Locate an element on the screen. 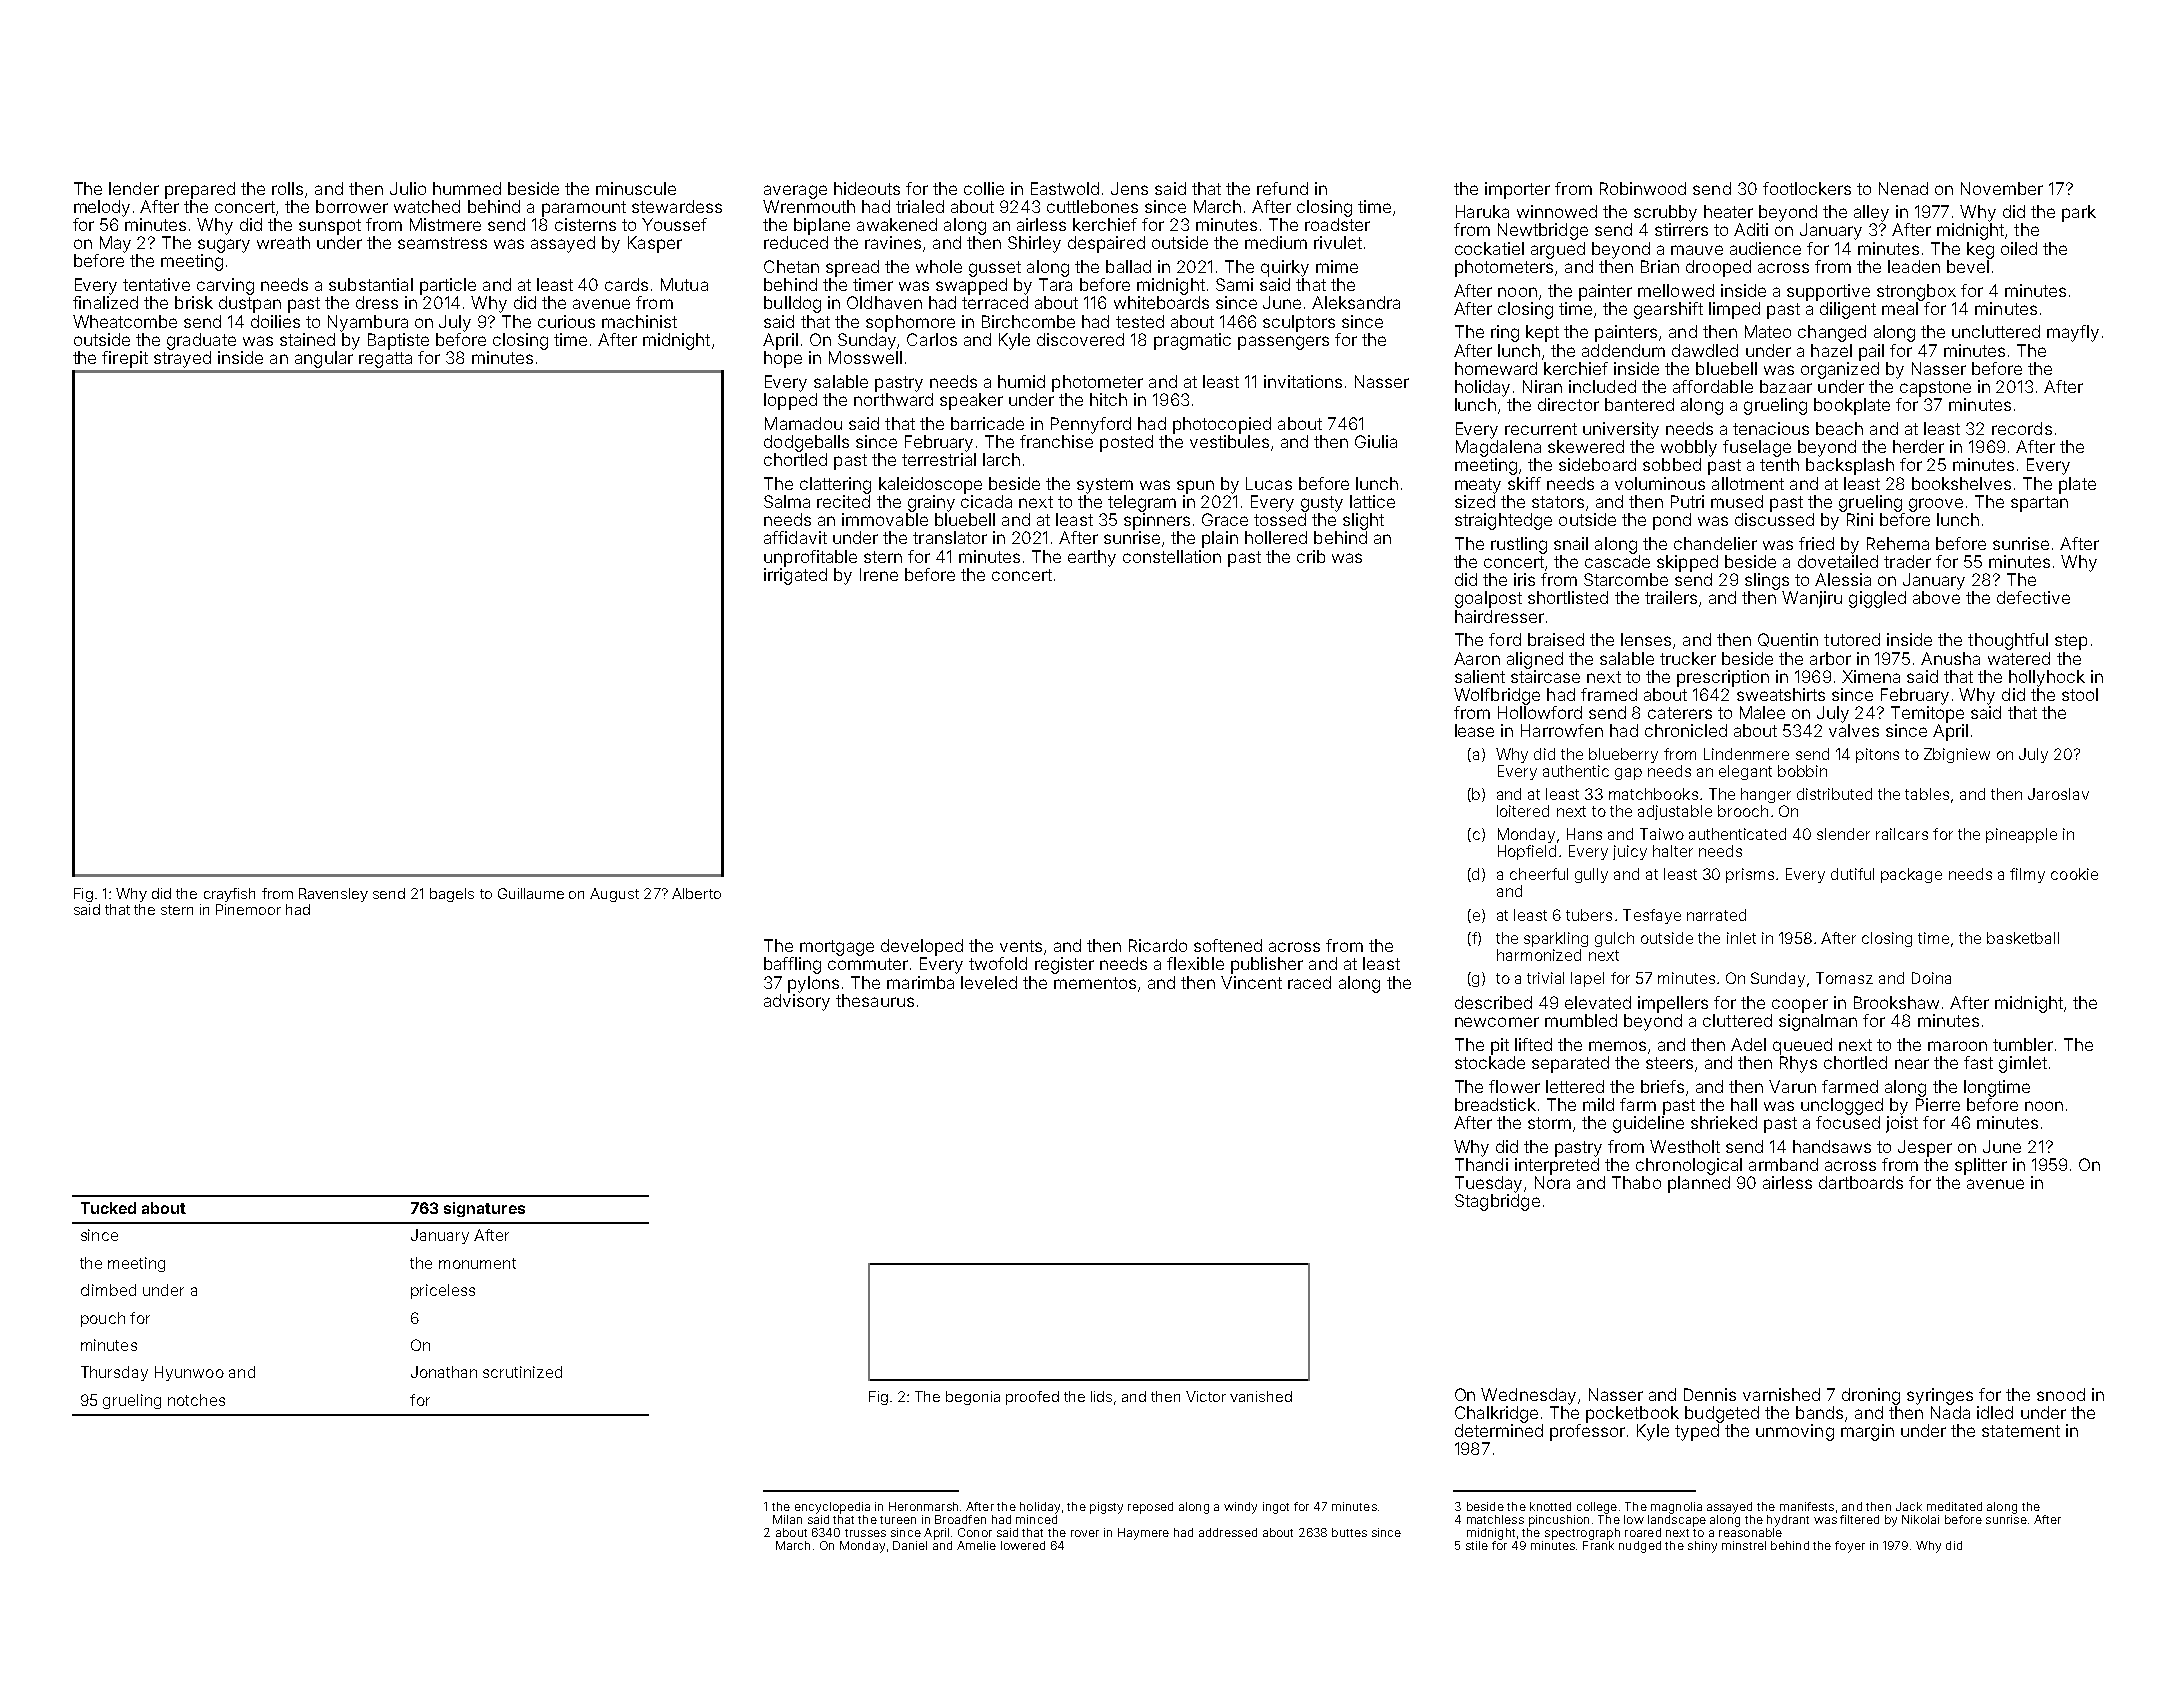 This screenshot has width=2178, height=1683. Mistmere is located at coordinates (445, 224).
